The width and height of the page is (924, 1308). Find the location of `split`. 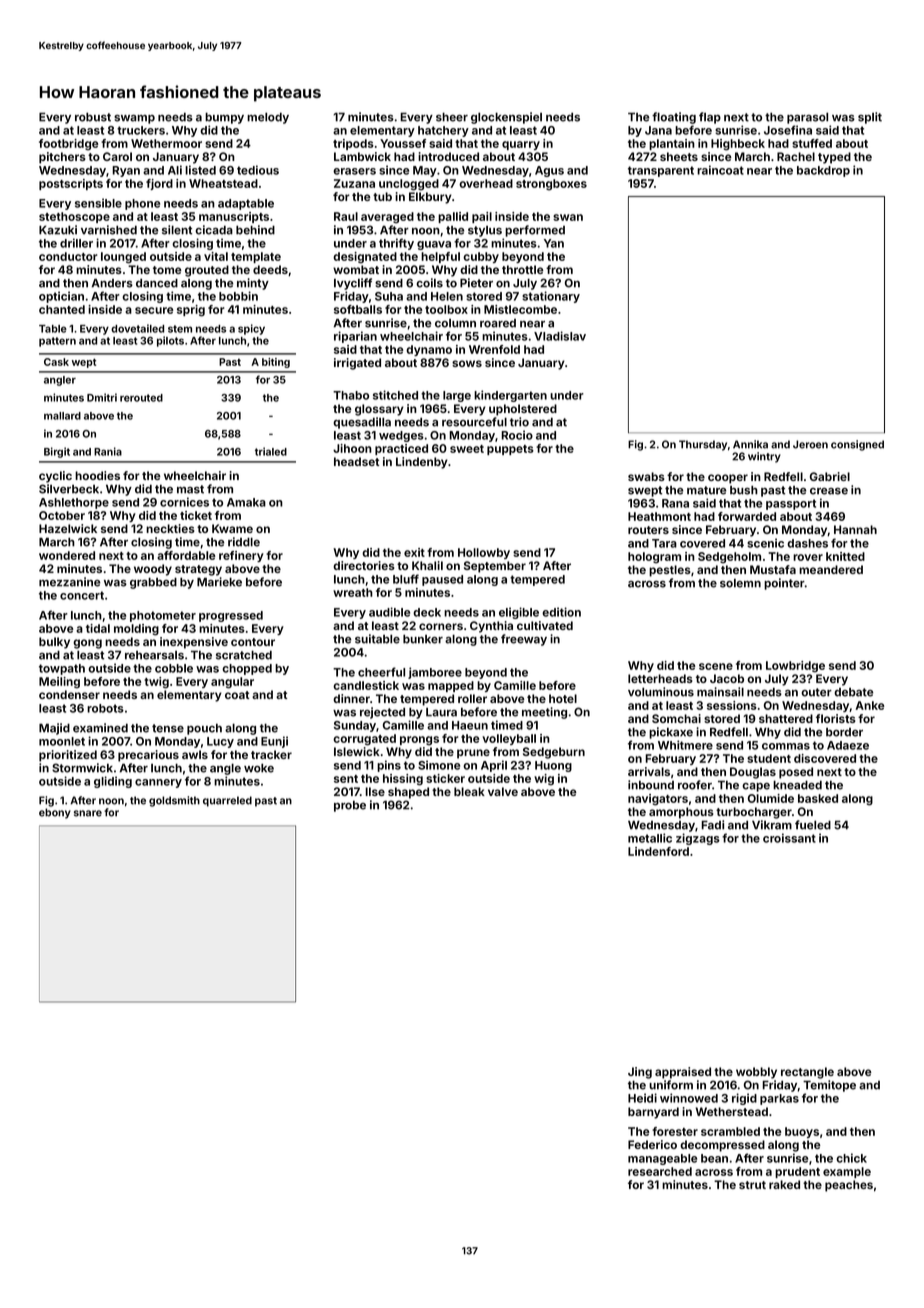

split is located at coordinates (870, 118).
